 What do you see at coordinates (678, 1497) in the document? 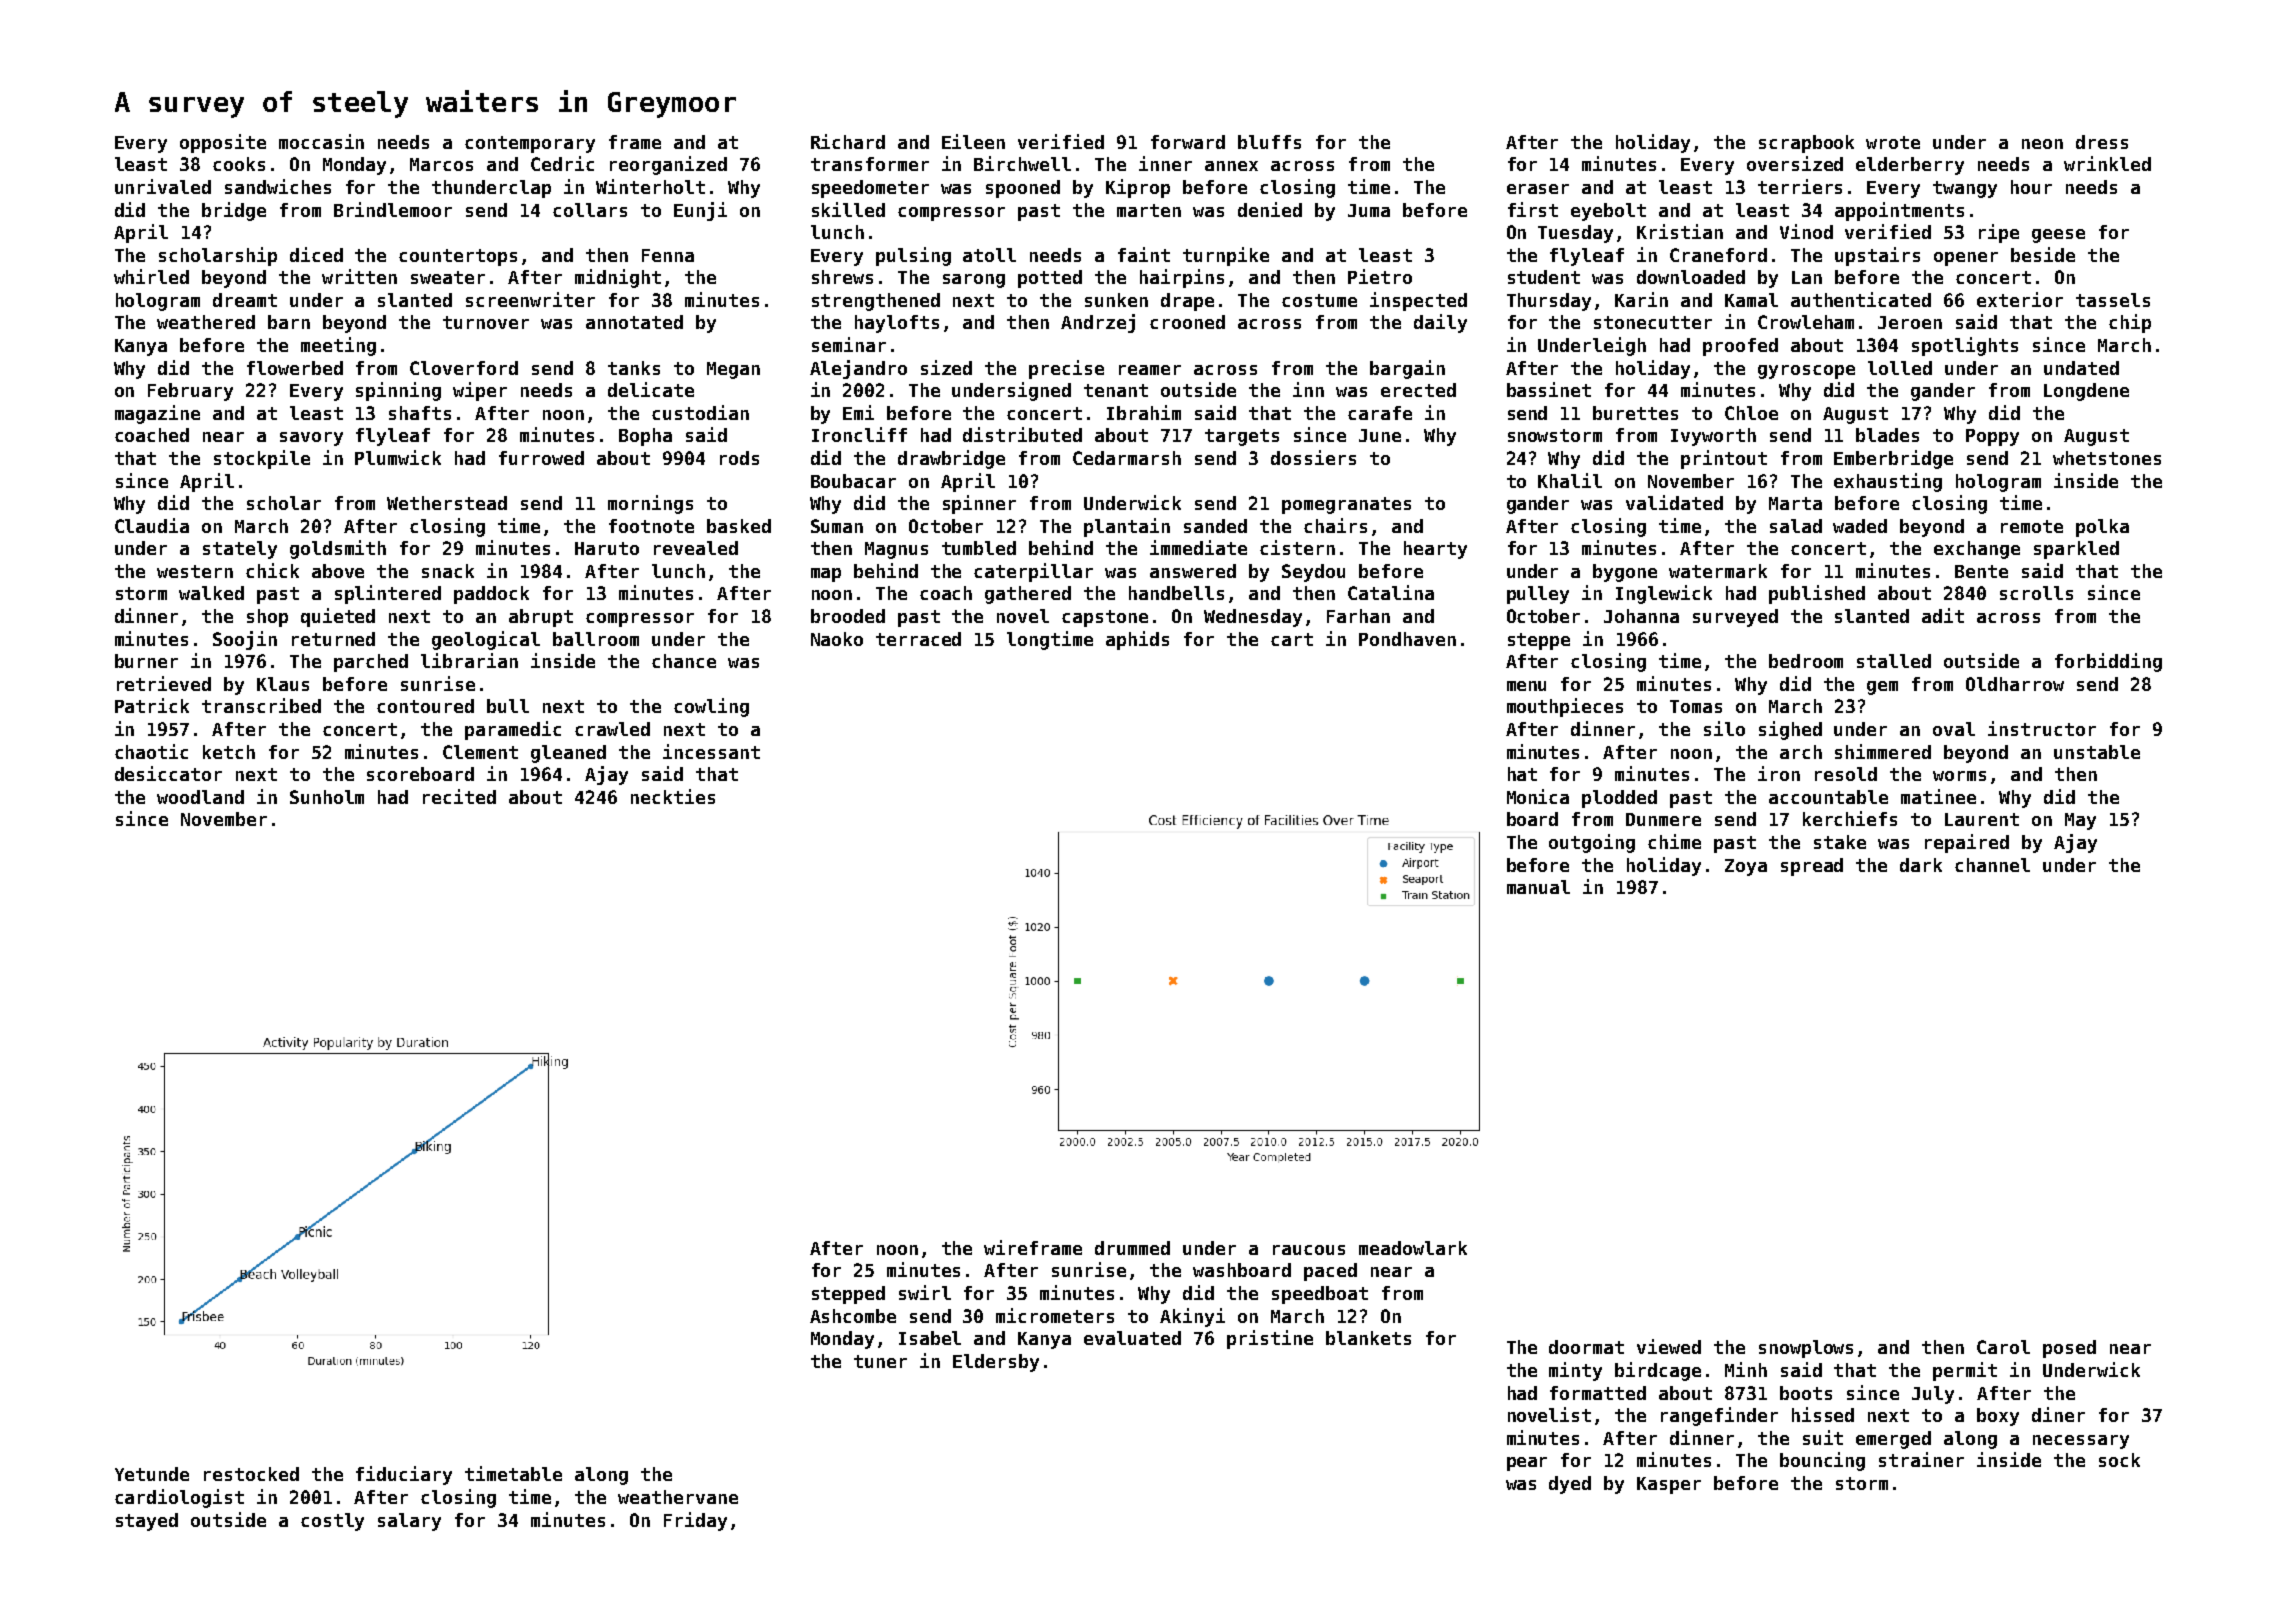
I see `weathervane` at bounding box center [678, 1497].
